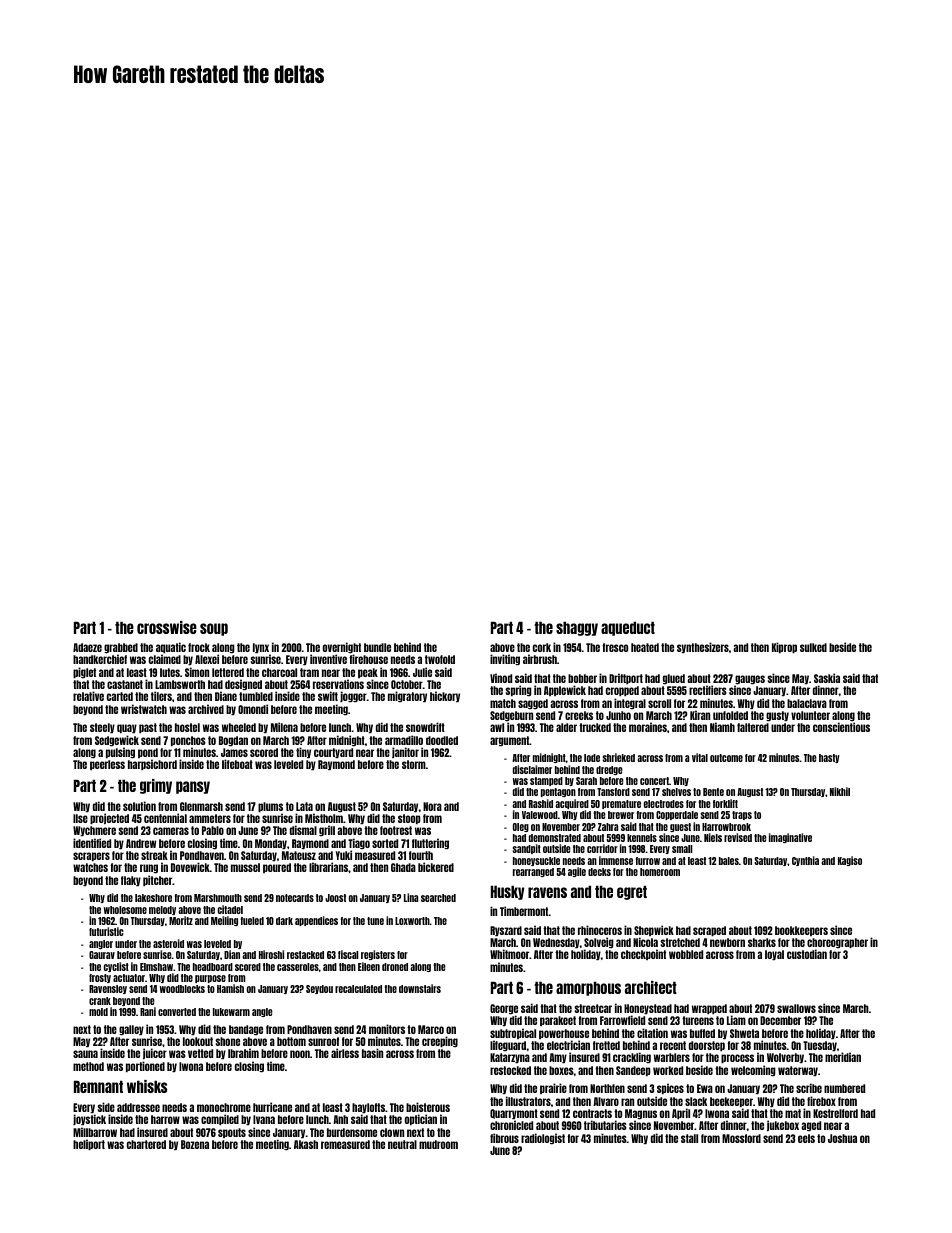  What do you see at coordinates (171, 831) in the screenshot?
I see `cameras` at bounding box center [171, 831].
